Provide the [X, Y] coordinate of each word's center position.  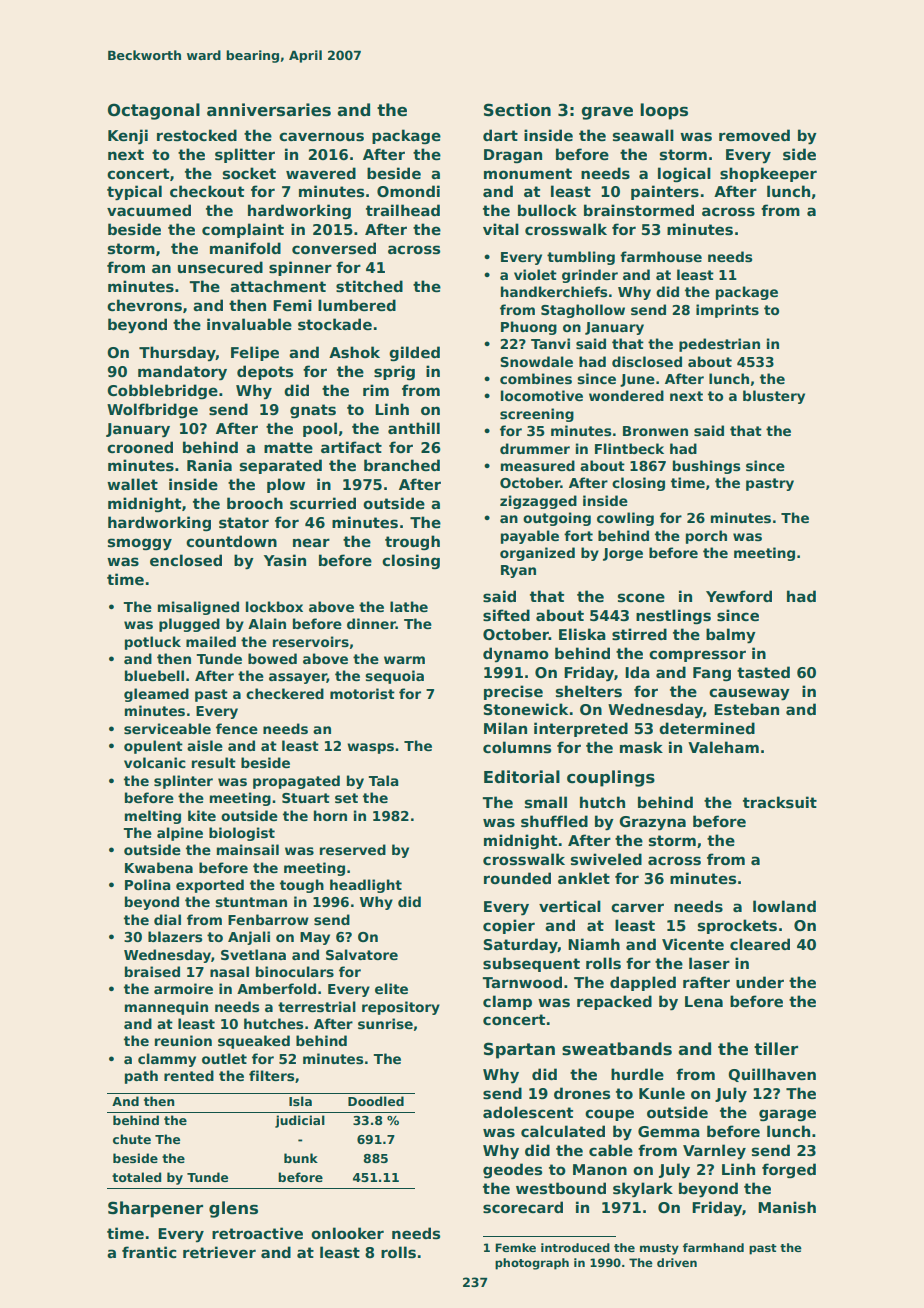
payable [530, 537]
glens [233, 1209]
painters [665, 192]
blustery [774, 397]
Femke [516, 1247]
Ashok [354, 352]
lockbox [274, 606]
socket [249, 173]
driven [677, 1262]
